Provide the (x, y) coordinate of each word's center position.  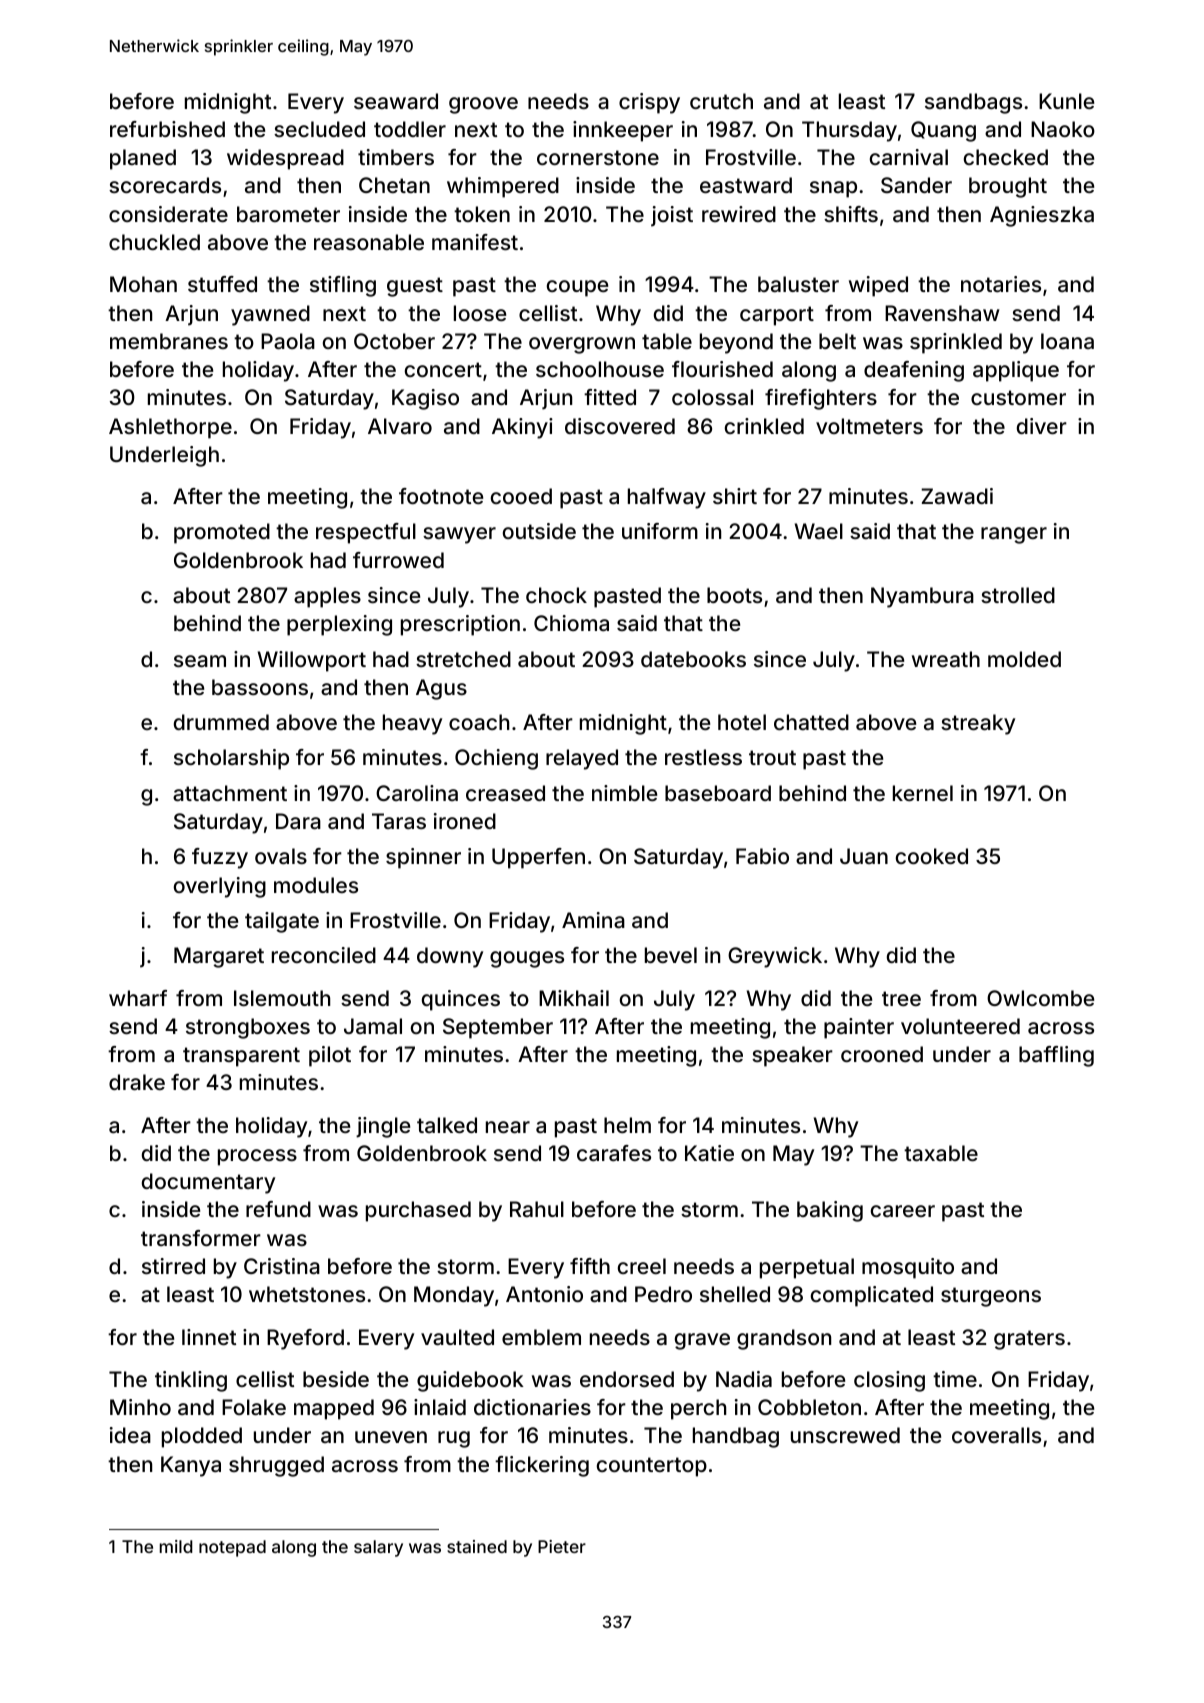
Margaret (219, 957)
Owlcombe (1040, 998)
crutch (721, 101)
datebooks (693, 659)
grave (702, 1341)
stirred (173, 1266)
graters (1029, 1340)
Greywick (775, 957)
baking (830, 1211)
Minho (140, 1407)
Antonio (544, 1294)
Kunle (1066, 101)
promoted (222, 533)
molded (1024, 659)
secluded (319, 129)
